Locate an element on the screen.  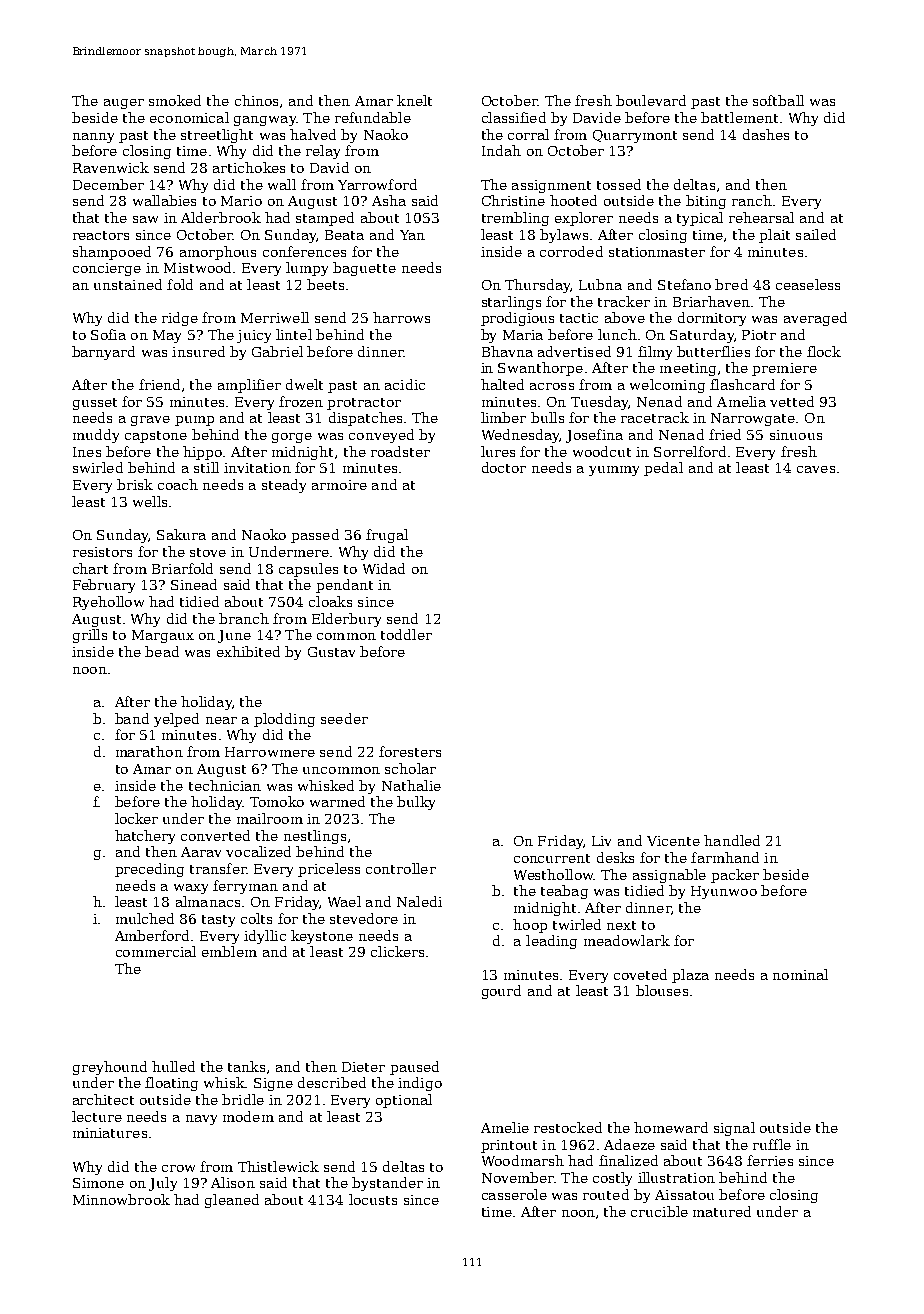
band is located at coordinates (132, 718).
